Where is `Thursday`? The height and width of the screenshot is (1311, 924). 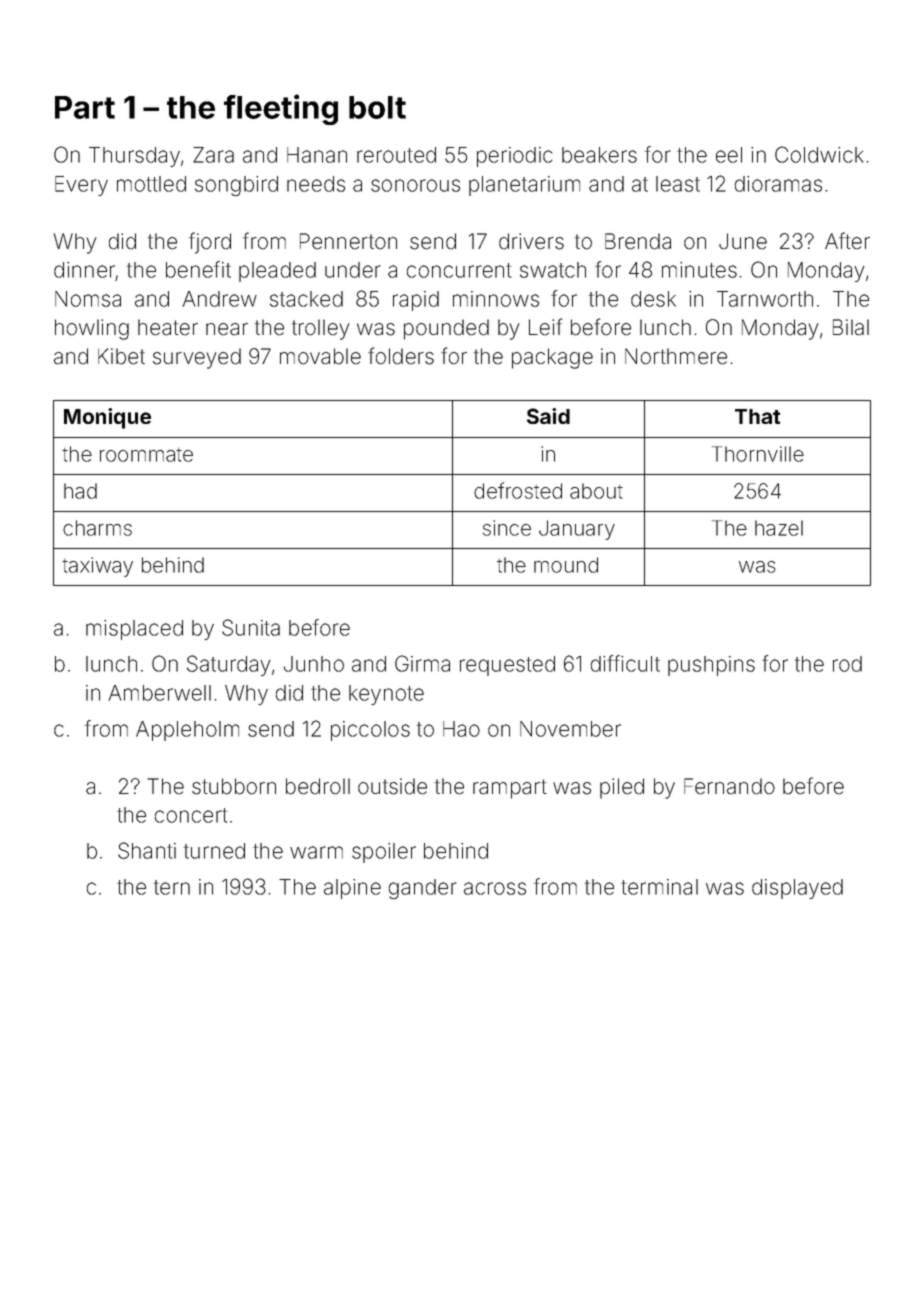 Thursday is located at coordinates (134, 157).
